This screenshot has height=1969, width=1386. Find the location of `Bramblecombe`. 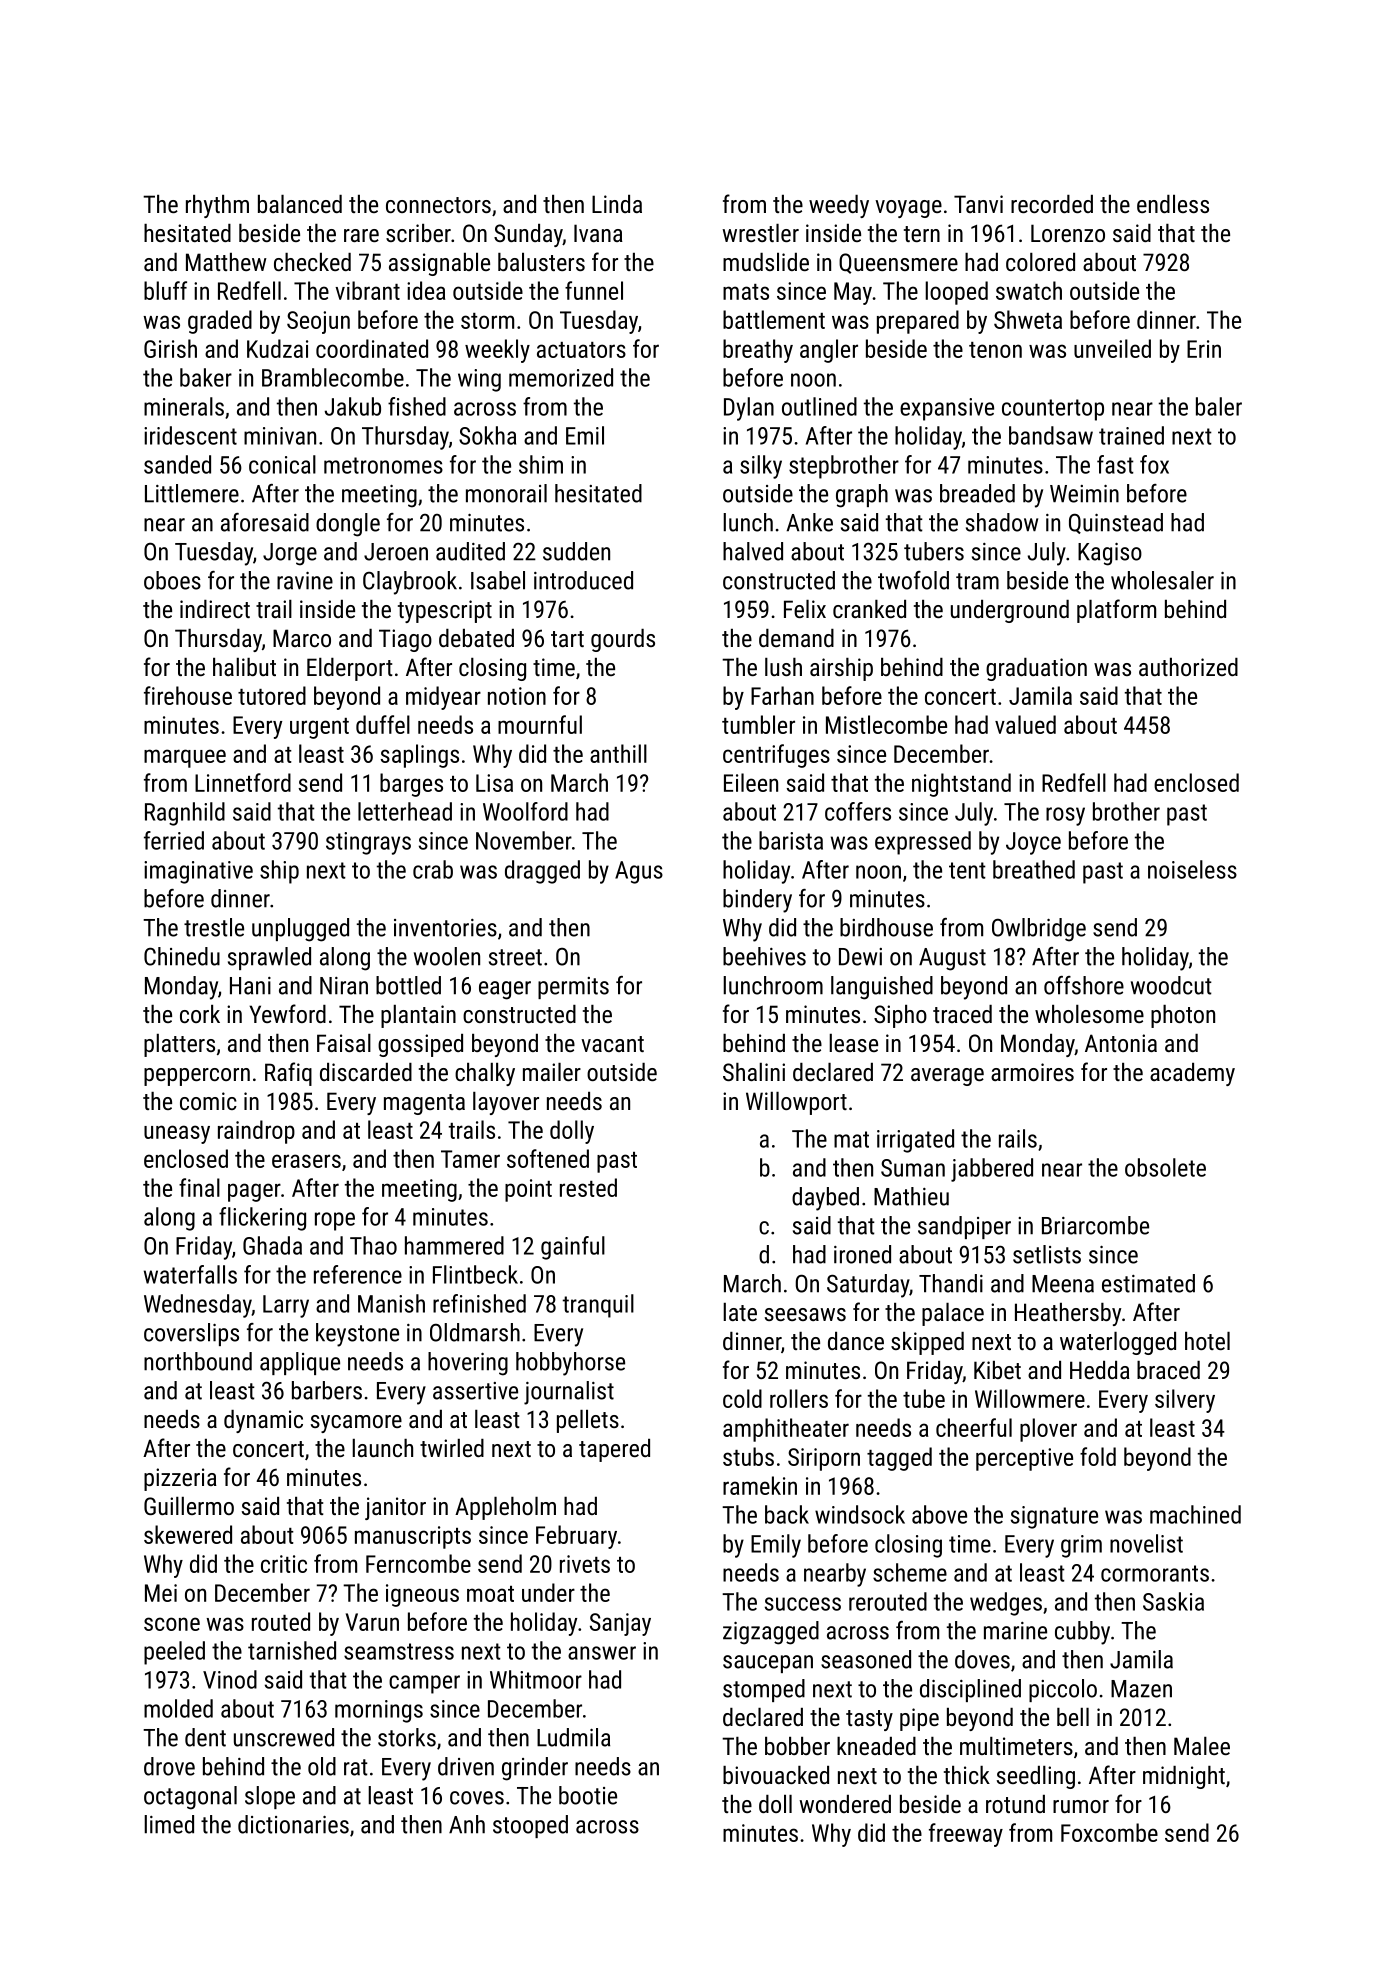

Bramblecombe is located at coordinates (333, 377).
